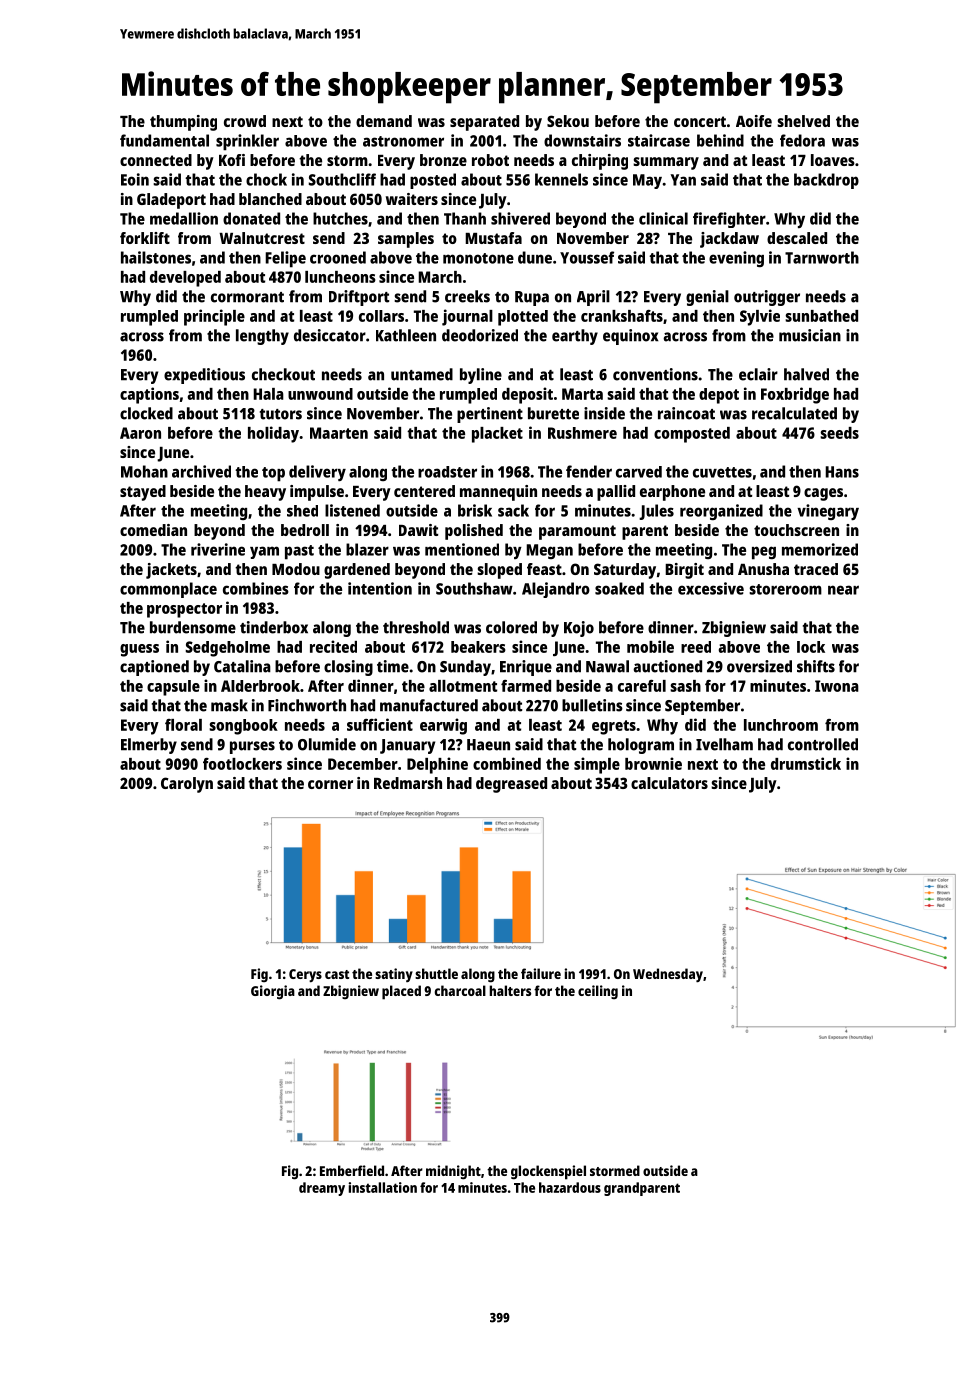  I want to click on connected, so click(156, 160).
